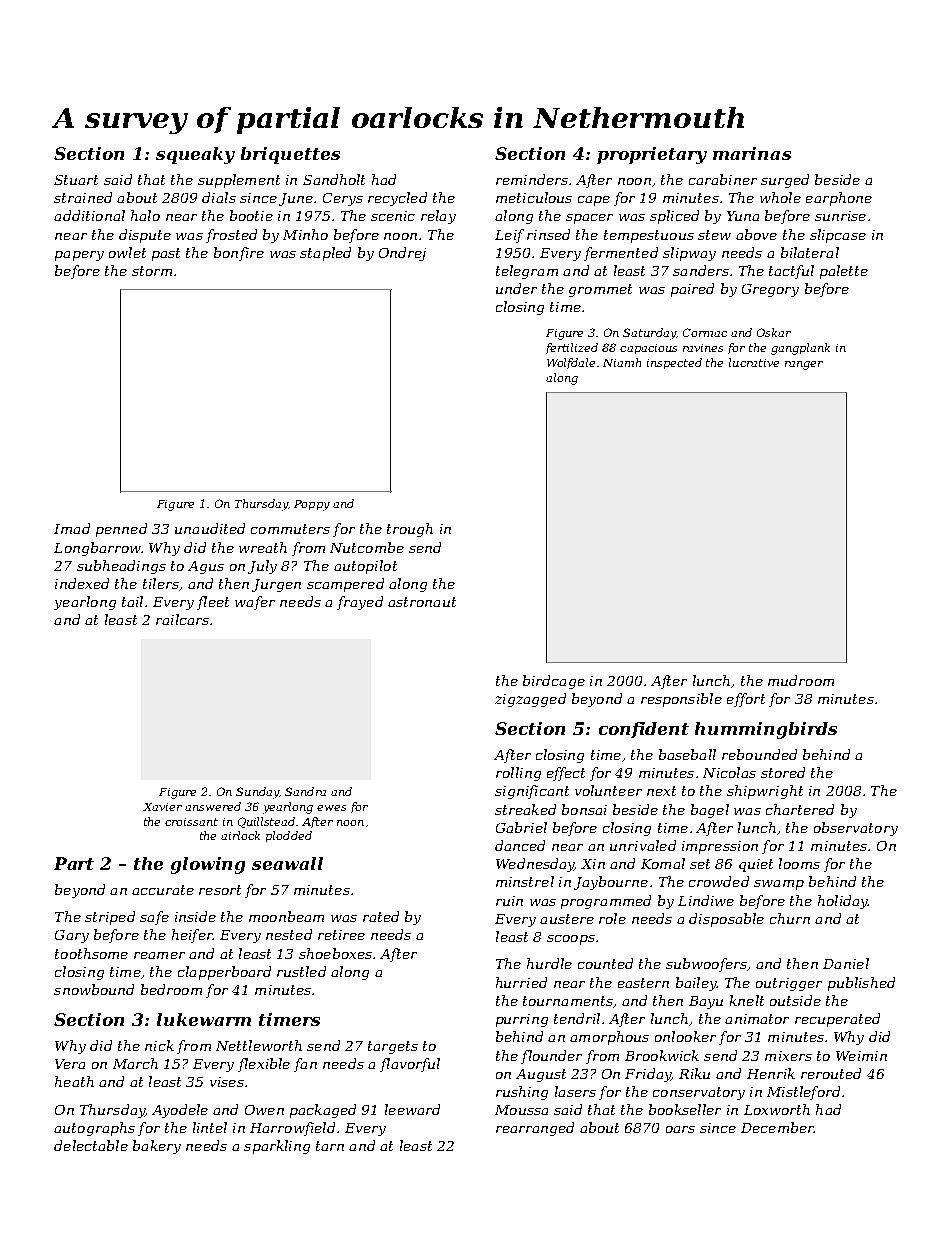  What do you see at coordinates (723, 179) in the screenshot?
I see `carabiner` at bounding box center [723, 179].
